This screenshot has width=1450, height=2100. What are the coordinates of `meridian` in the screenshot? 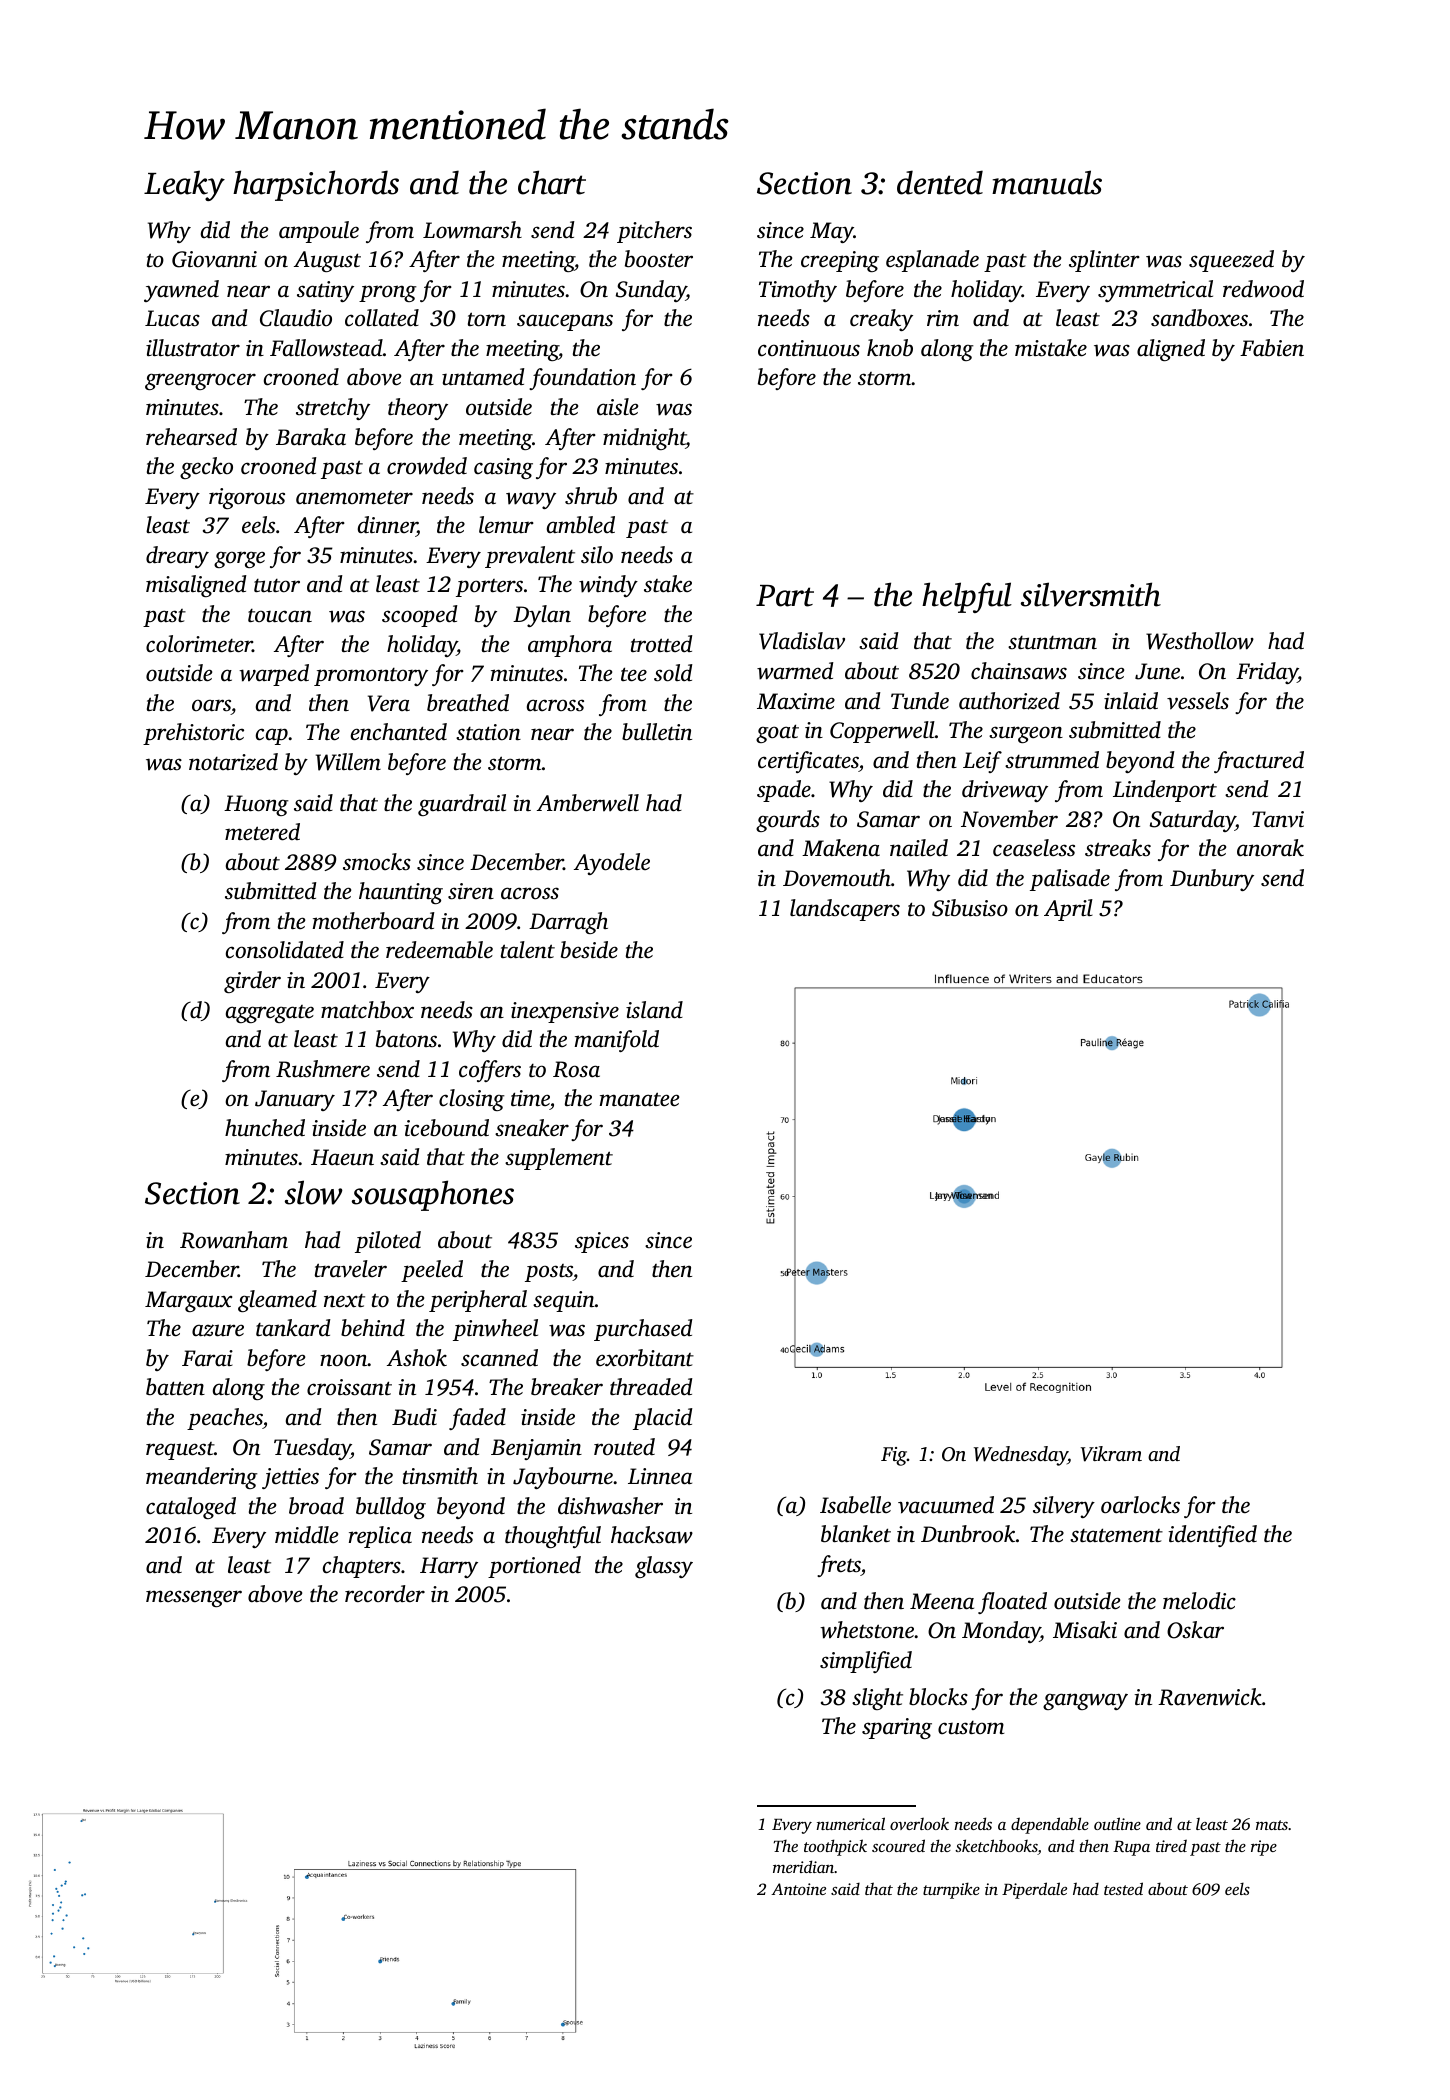 It's located at (803, 1866).
